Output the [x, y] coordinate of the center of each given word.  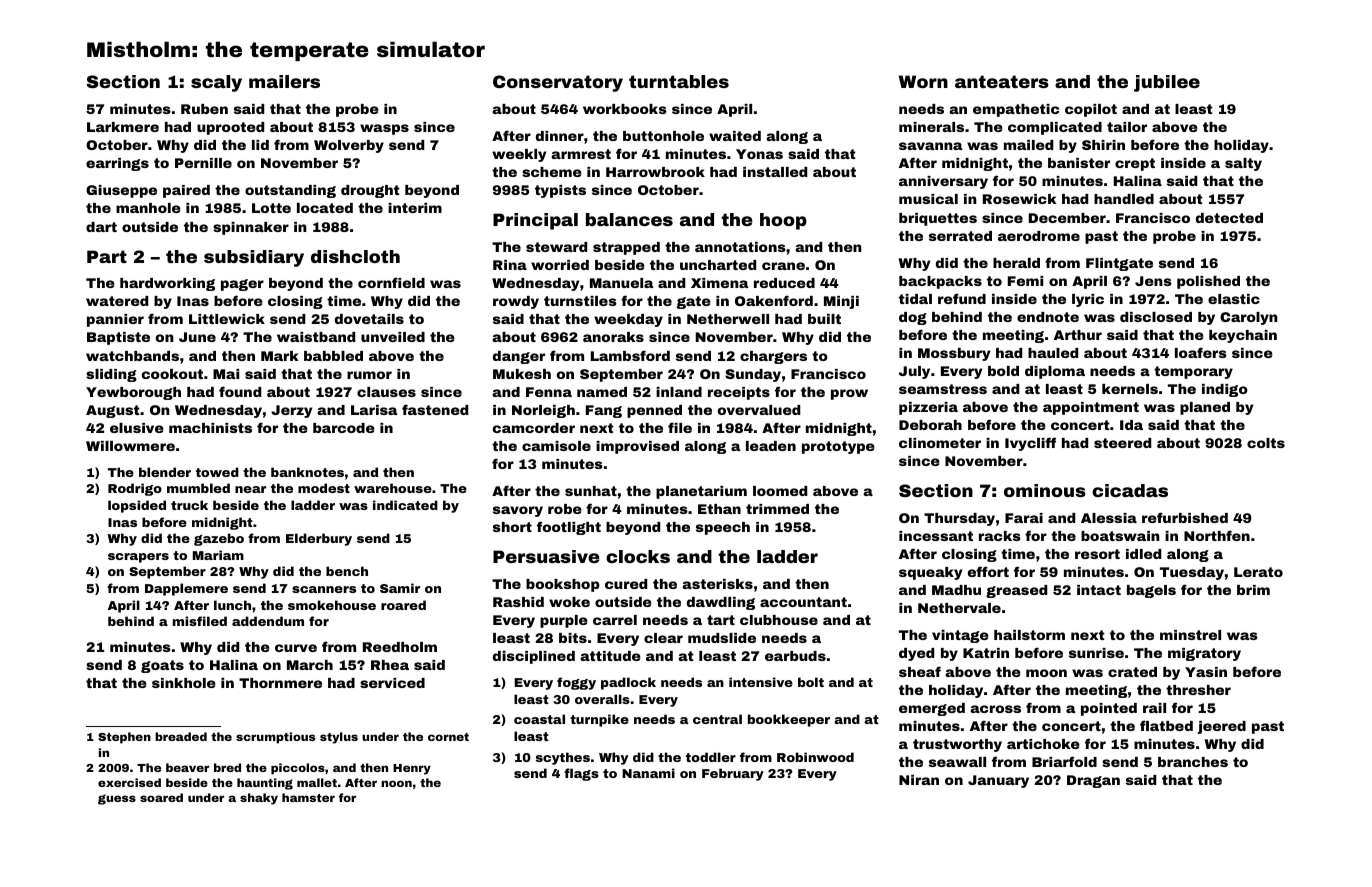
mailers [284, 81]
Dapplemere [186, 589]
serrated [960, 236]
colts [1266, 443]
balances [629, 219]
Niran [919, 780]
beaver [187, 767]
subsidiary [254, 258]
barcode [344, 428]
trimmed [777, 509]
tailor [1127, 127]
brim [1253, 590]
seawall [957, 762]
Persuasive [546, 556]
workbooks [625, 109]
